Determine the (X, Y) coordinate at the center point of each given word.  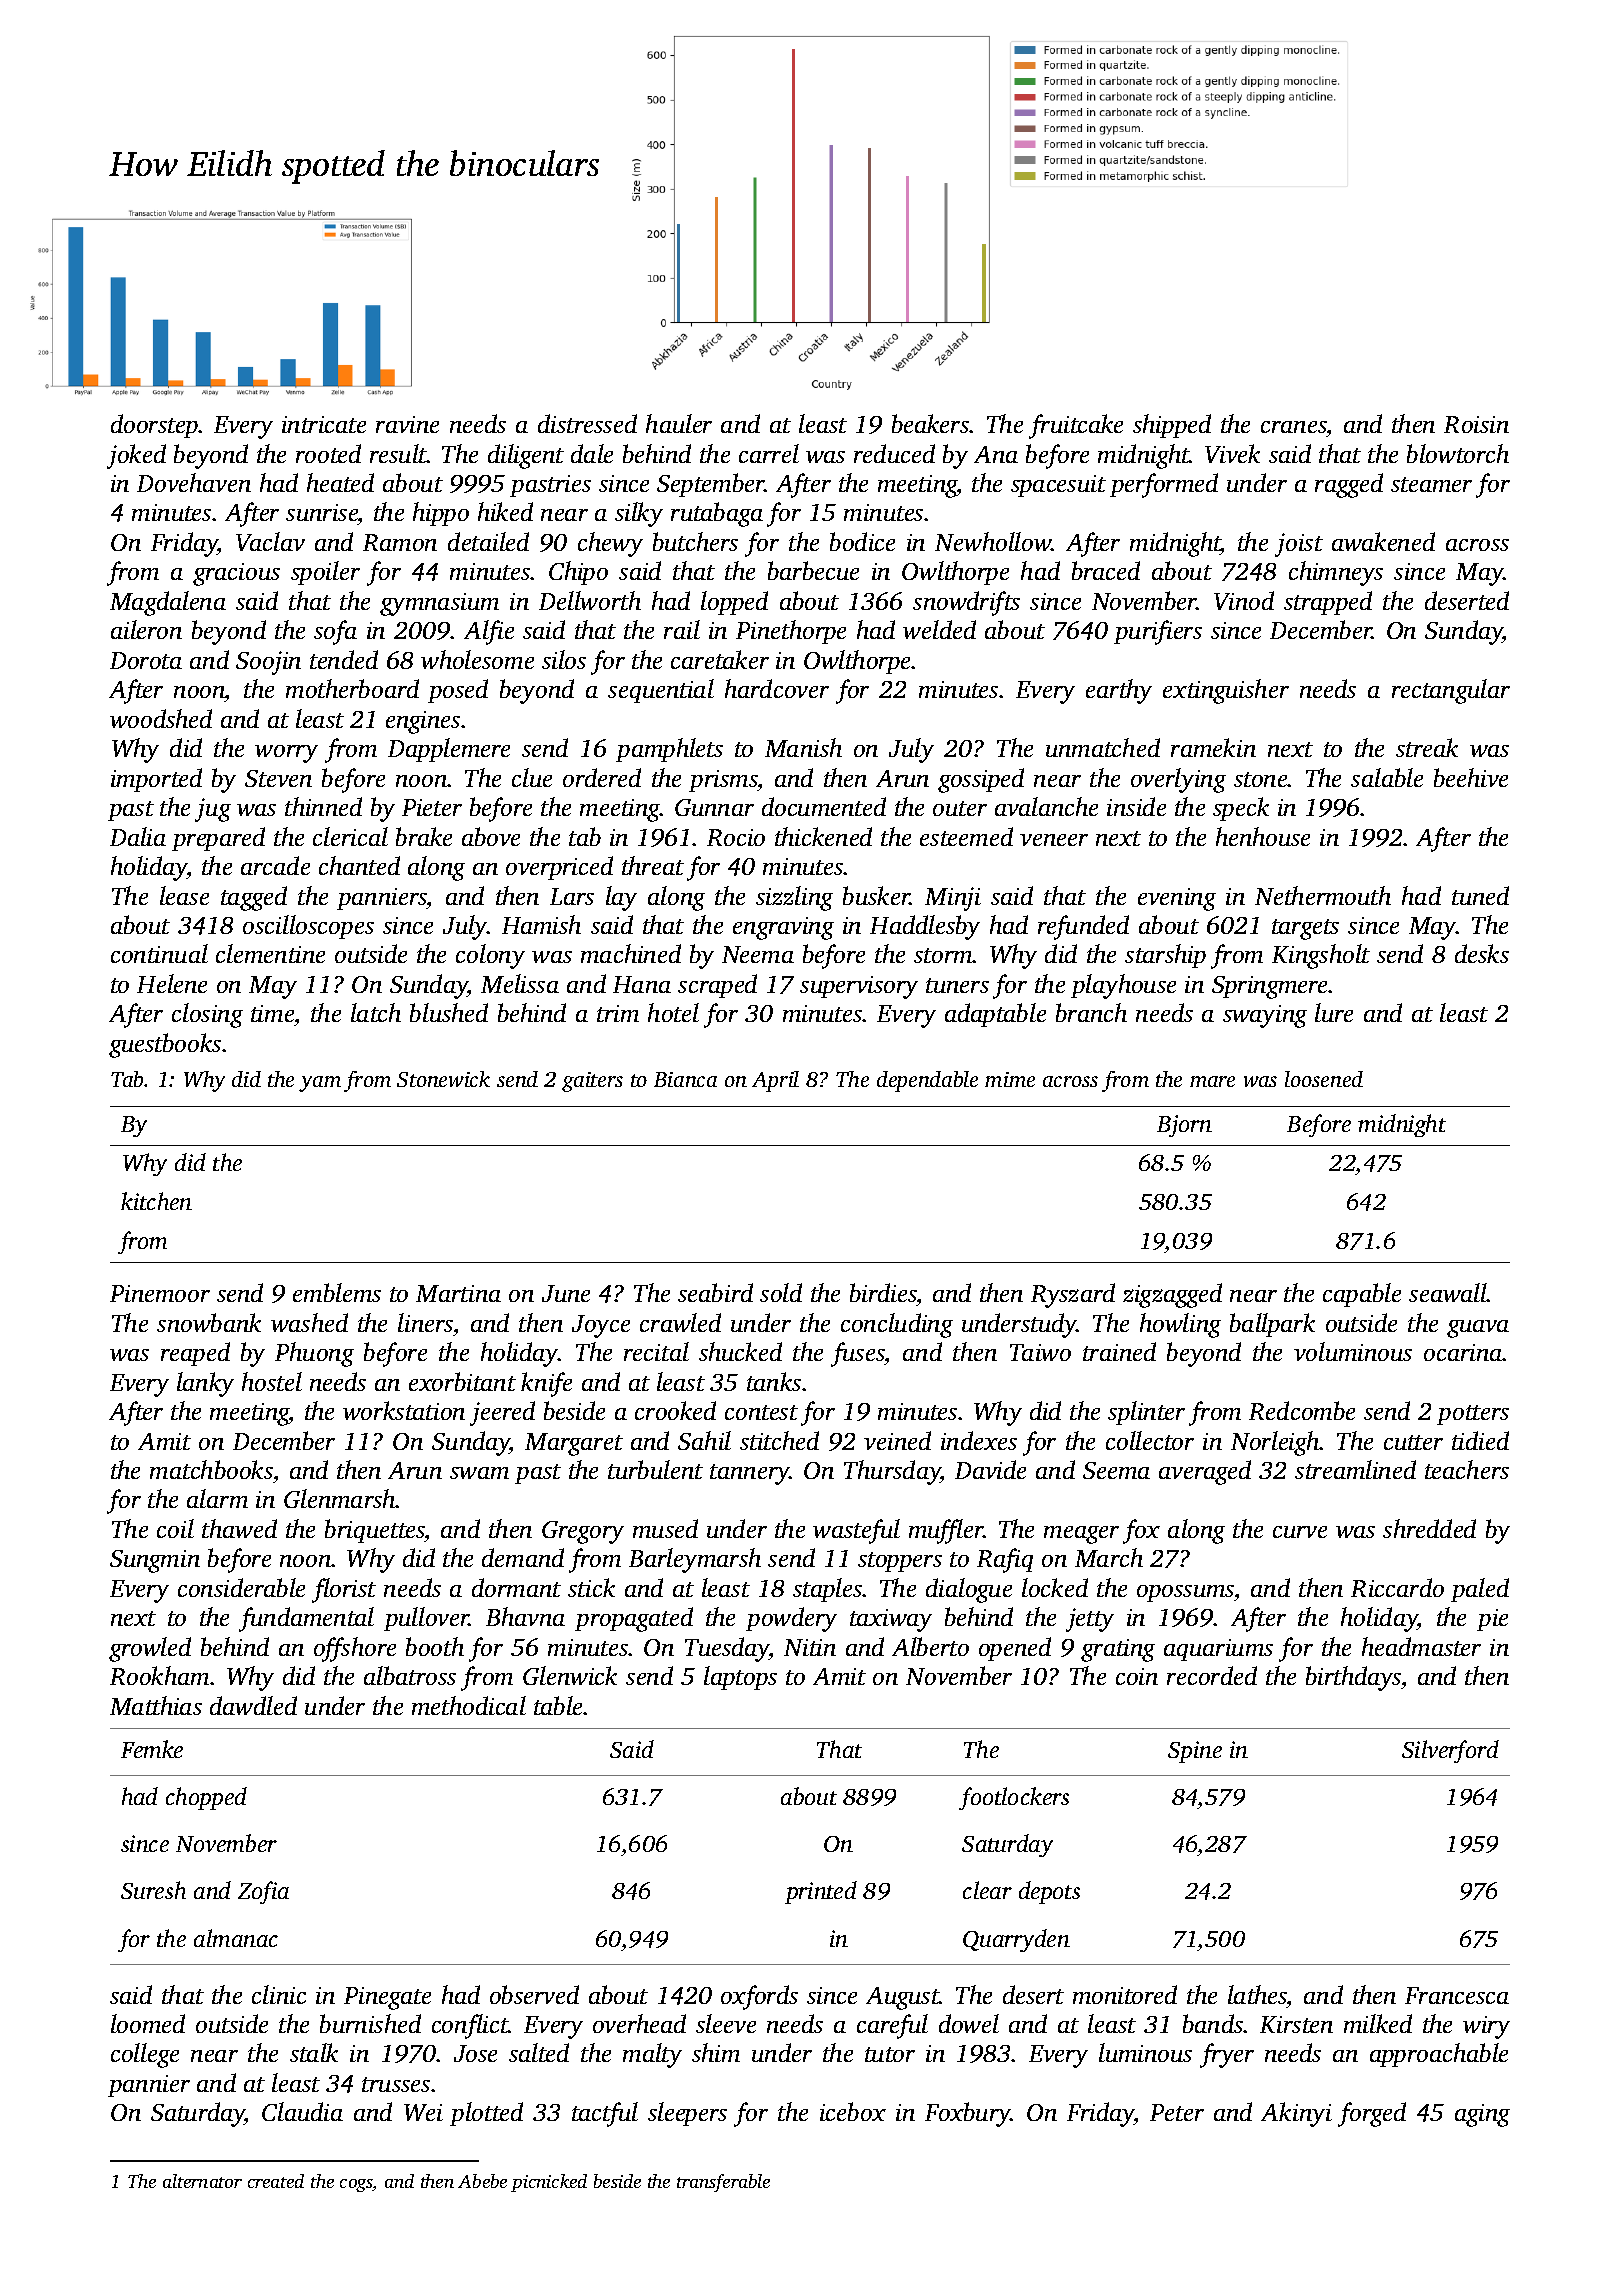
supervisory (859, 987)
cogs (356, 2185)
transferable (723, 2183)
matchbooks (211, 1469)
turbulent (655, 1469)
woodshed (161, 718)
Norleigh (1275, 1443)
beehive (1471, 777)
